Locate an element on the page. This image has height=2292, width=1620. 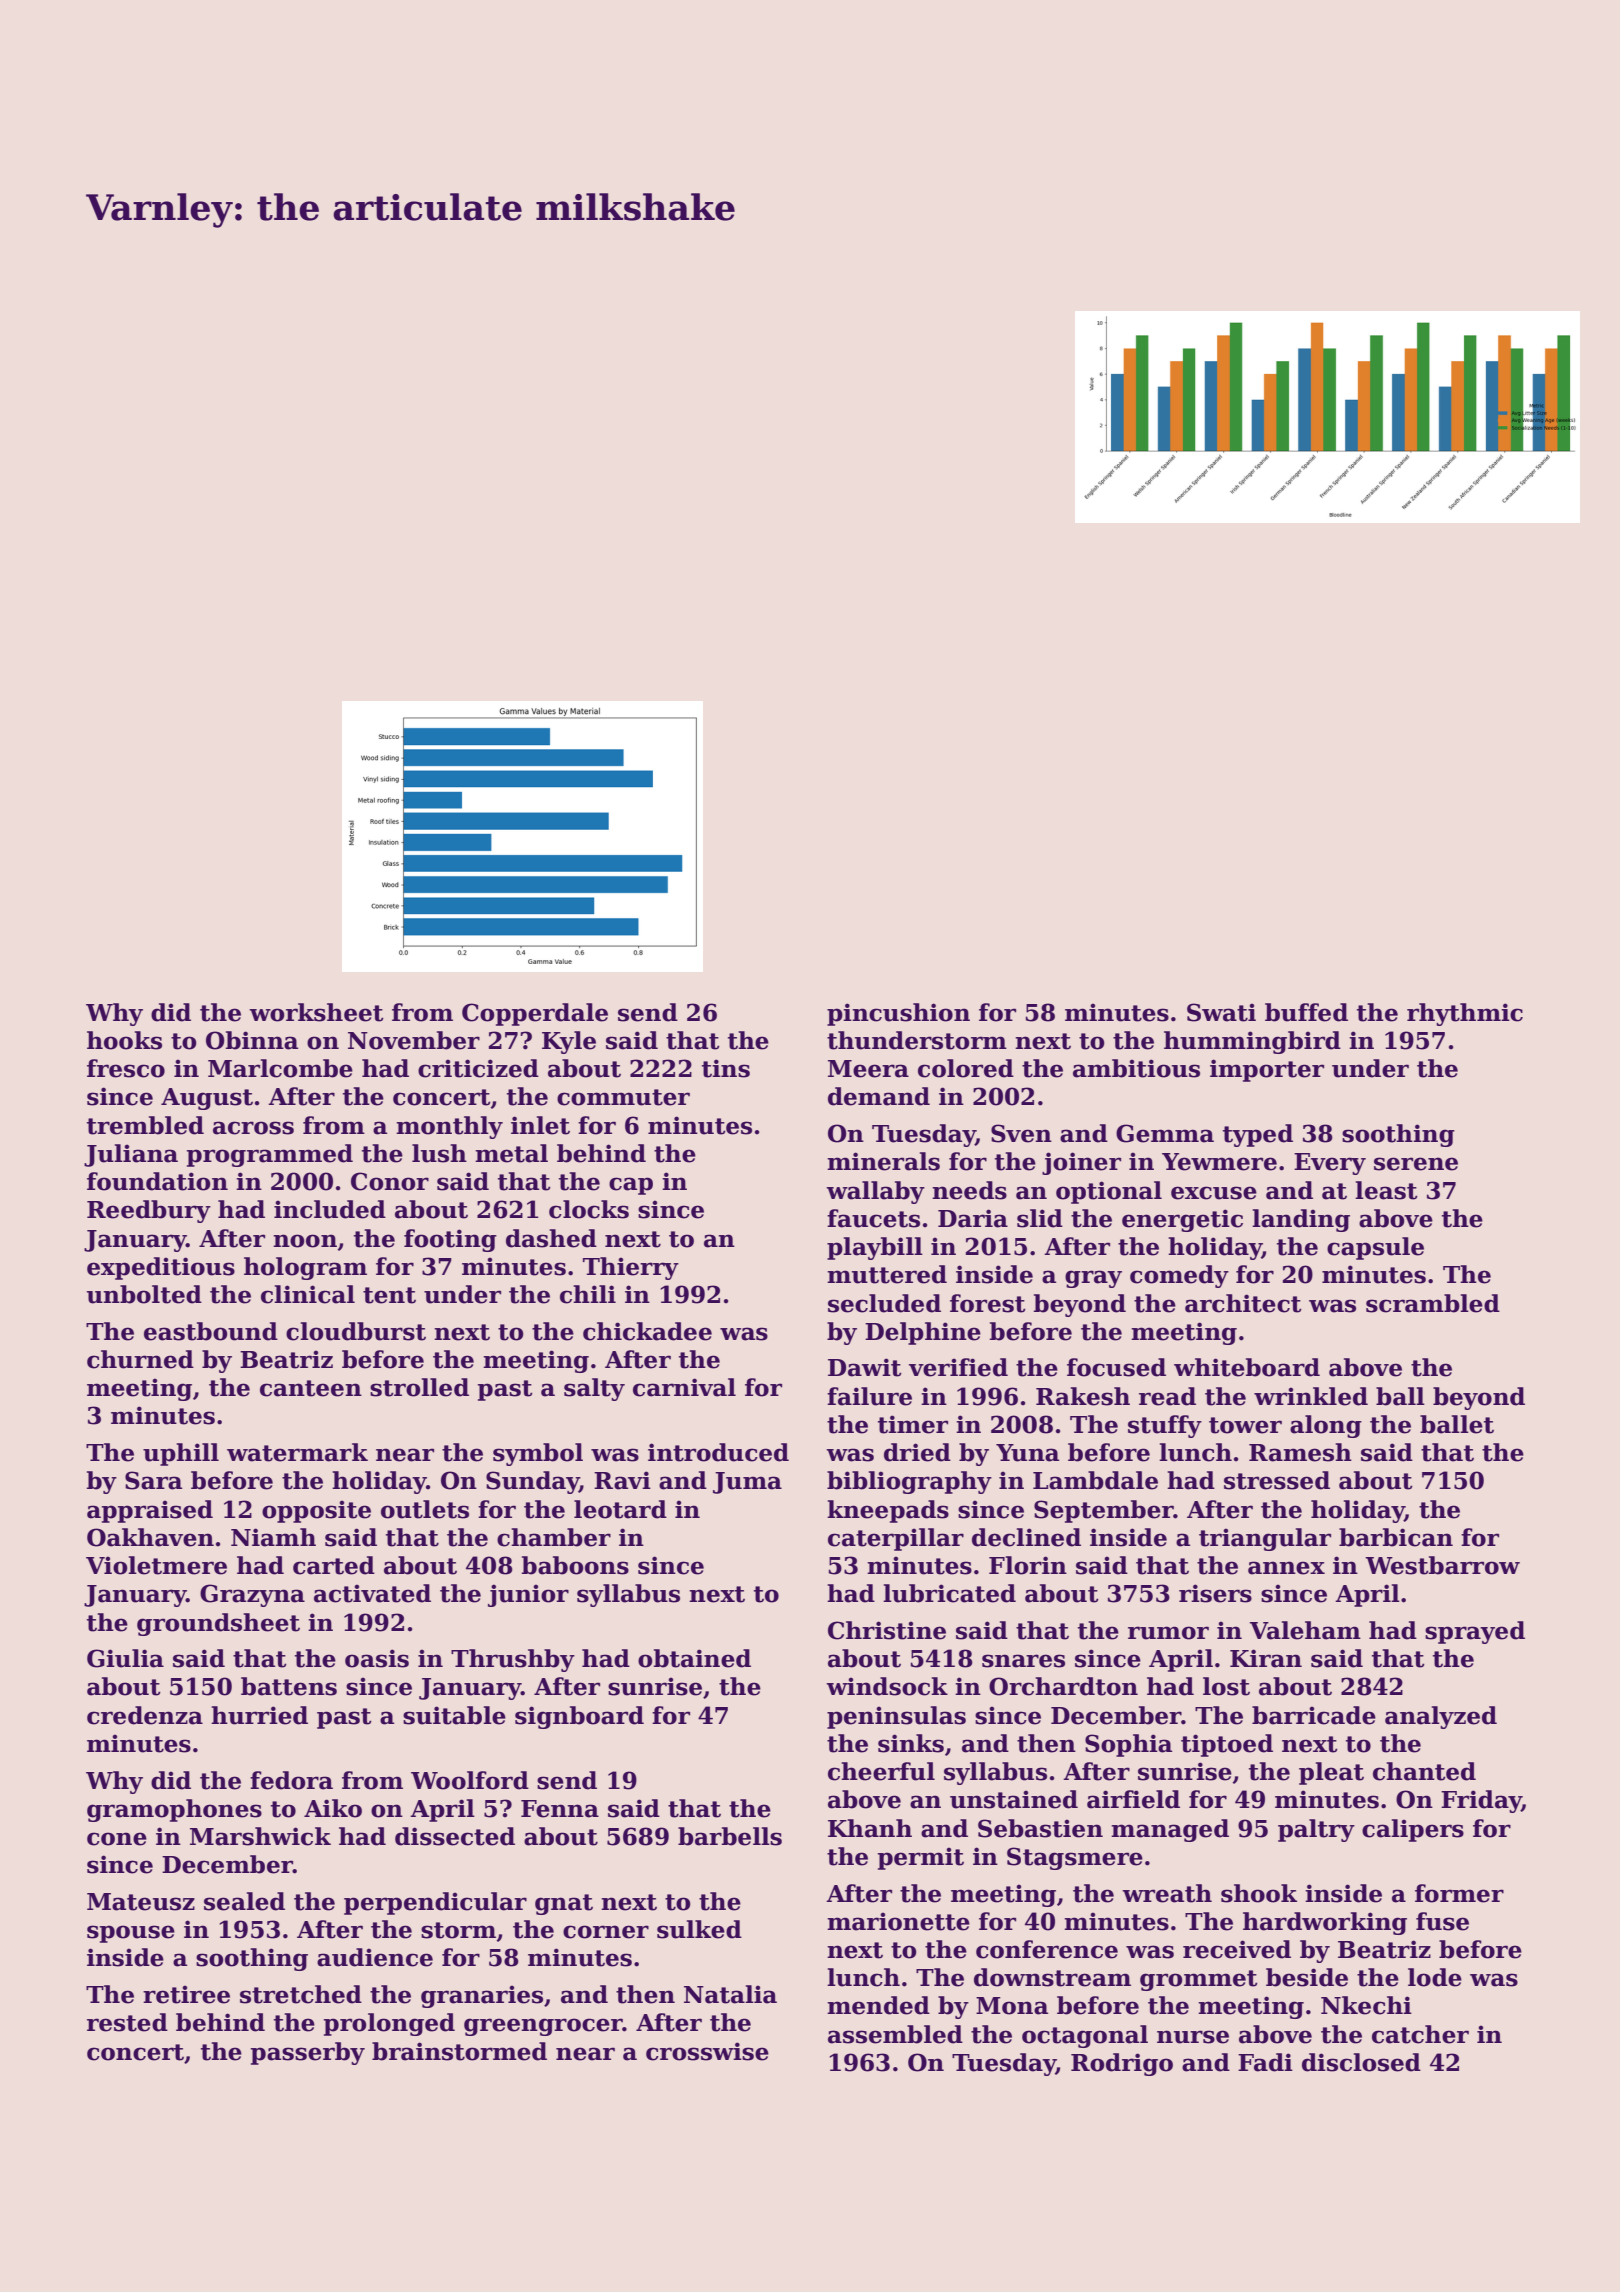
Orchardton is located at coordinates (1063, 1686).
